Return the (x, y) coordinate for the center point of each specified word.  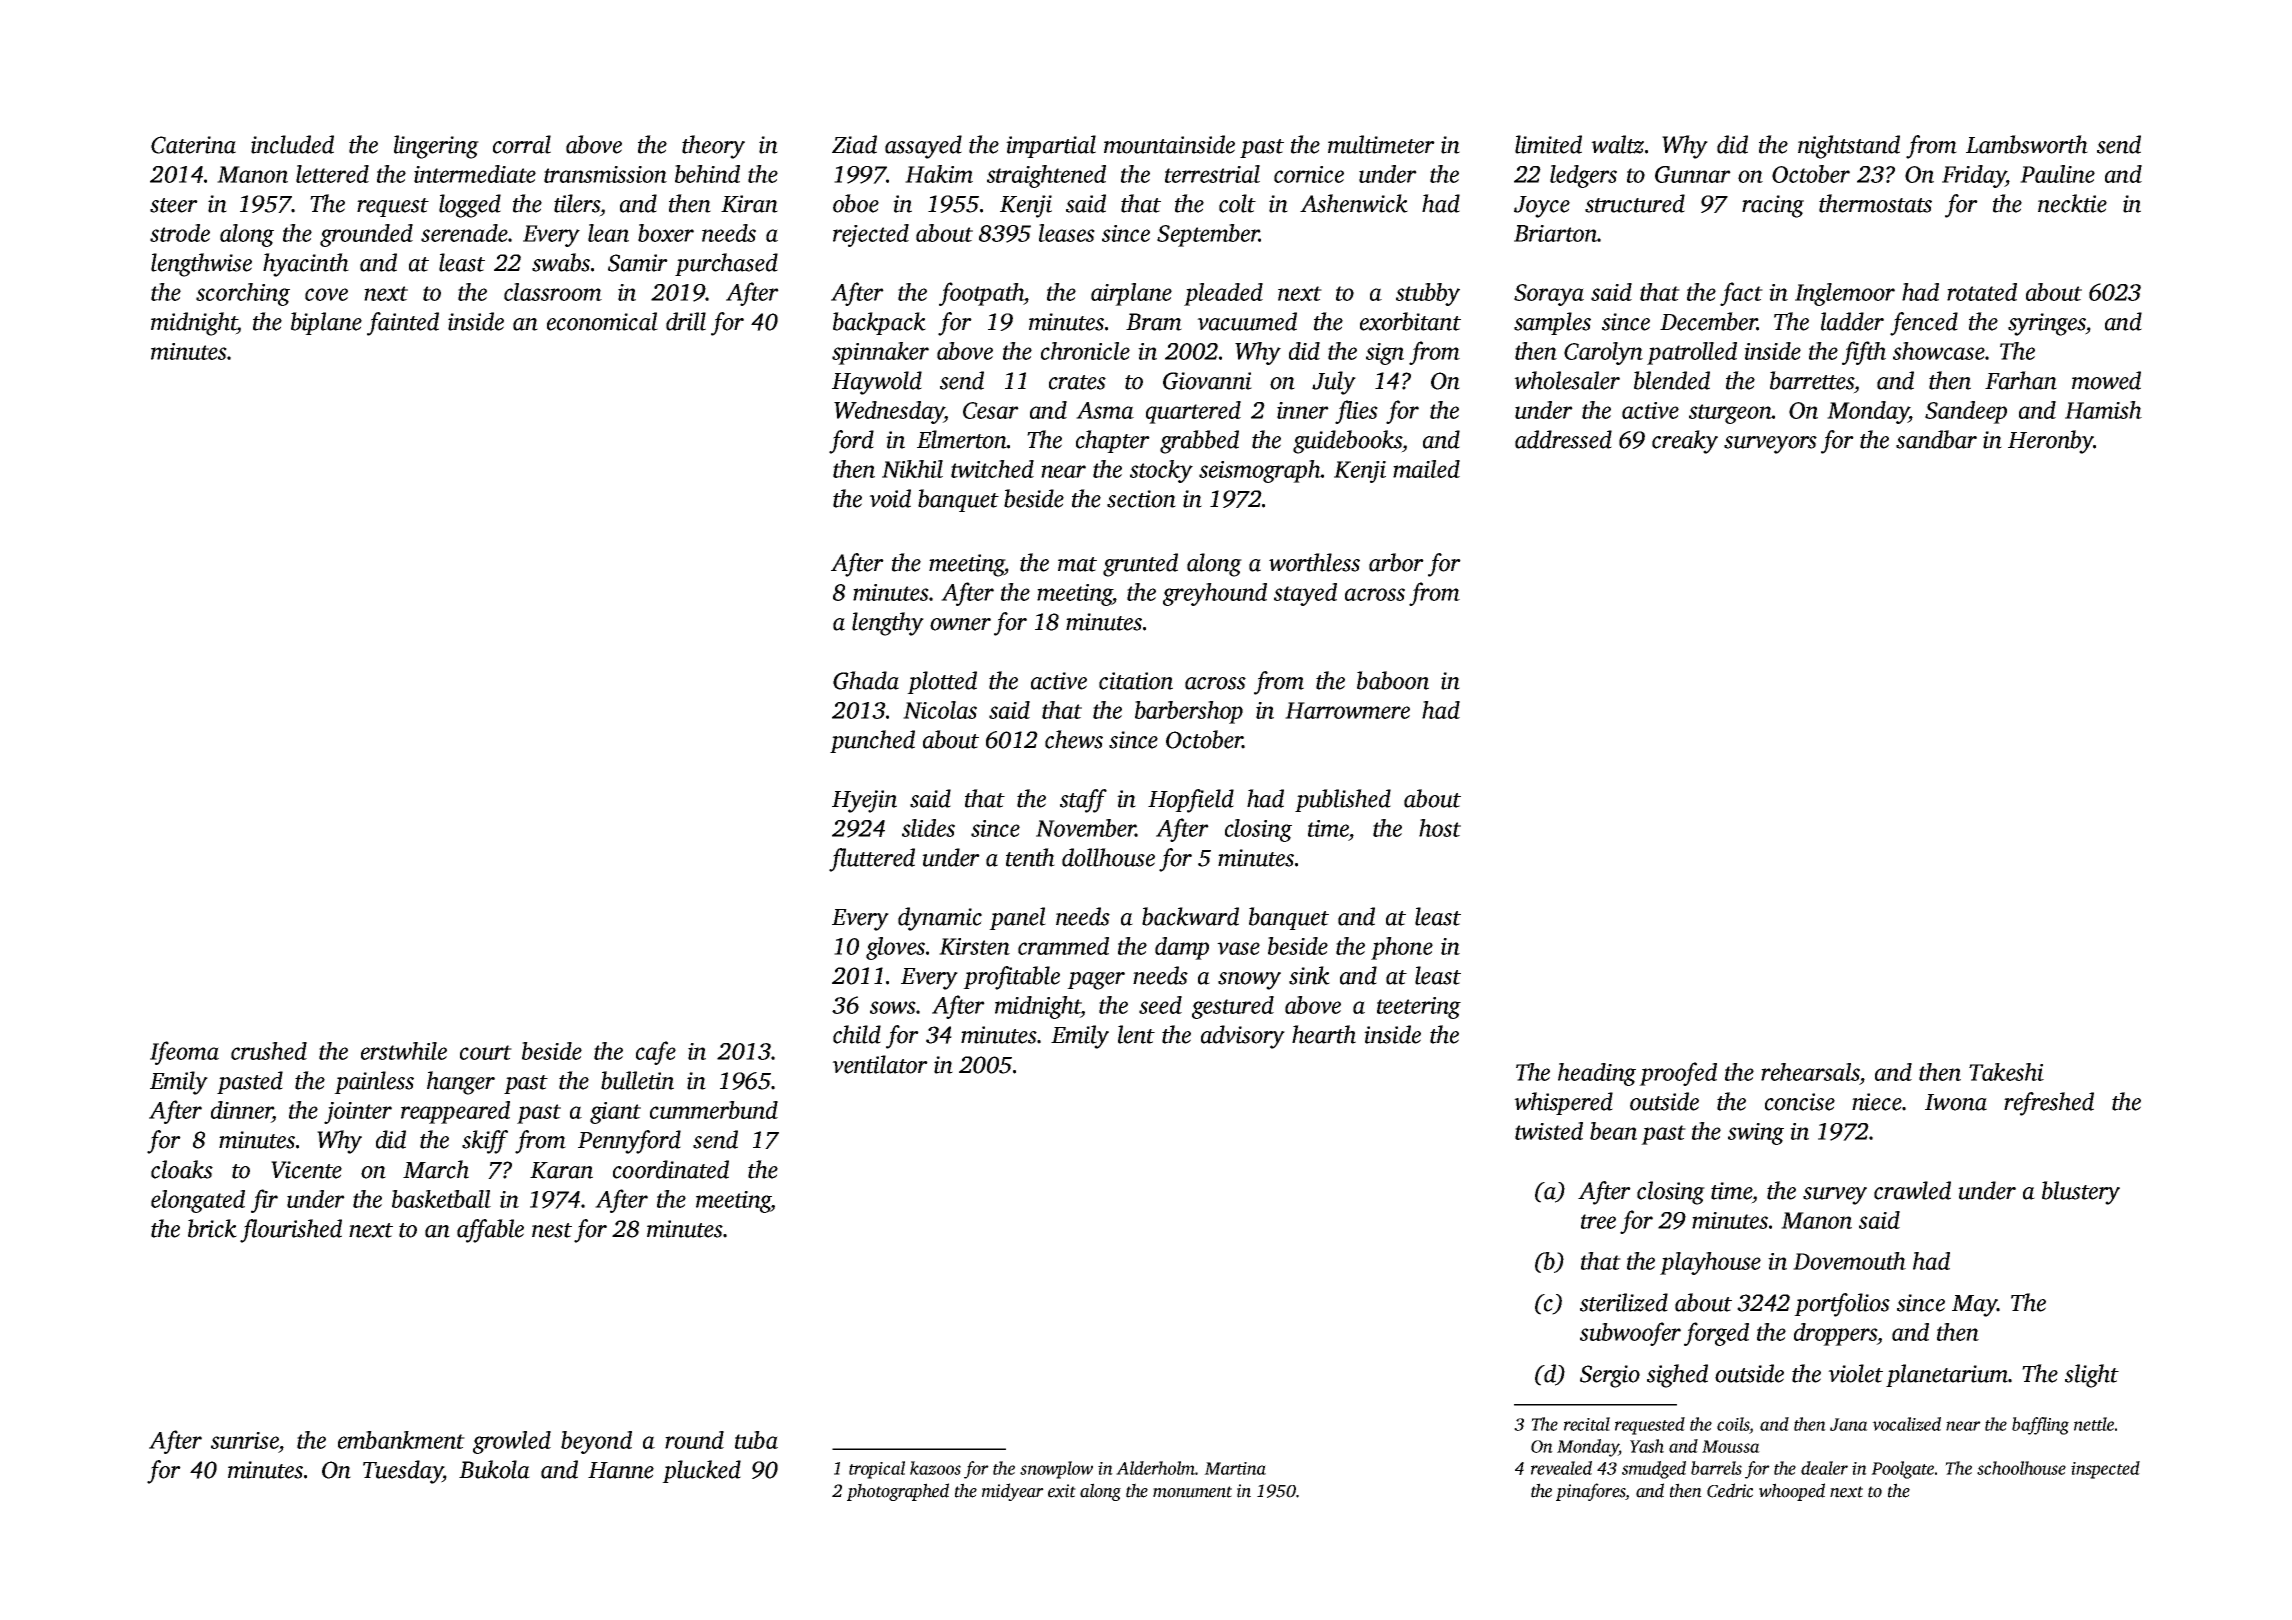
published (1343, 800)
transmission (605, 174)
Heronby (2050, 442)
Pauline (2057, 174)
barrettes (1812, 380)
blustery (2081, 1193)
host (1440, 828)
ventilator (880, 1064)
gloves (895, 948)
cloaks (182, 1169)
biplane (326, 323)
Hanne (621, 1470)
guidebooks (1347, 442)
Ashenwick (1354, 203)
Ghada (866, 680)
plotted (942, 682)
